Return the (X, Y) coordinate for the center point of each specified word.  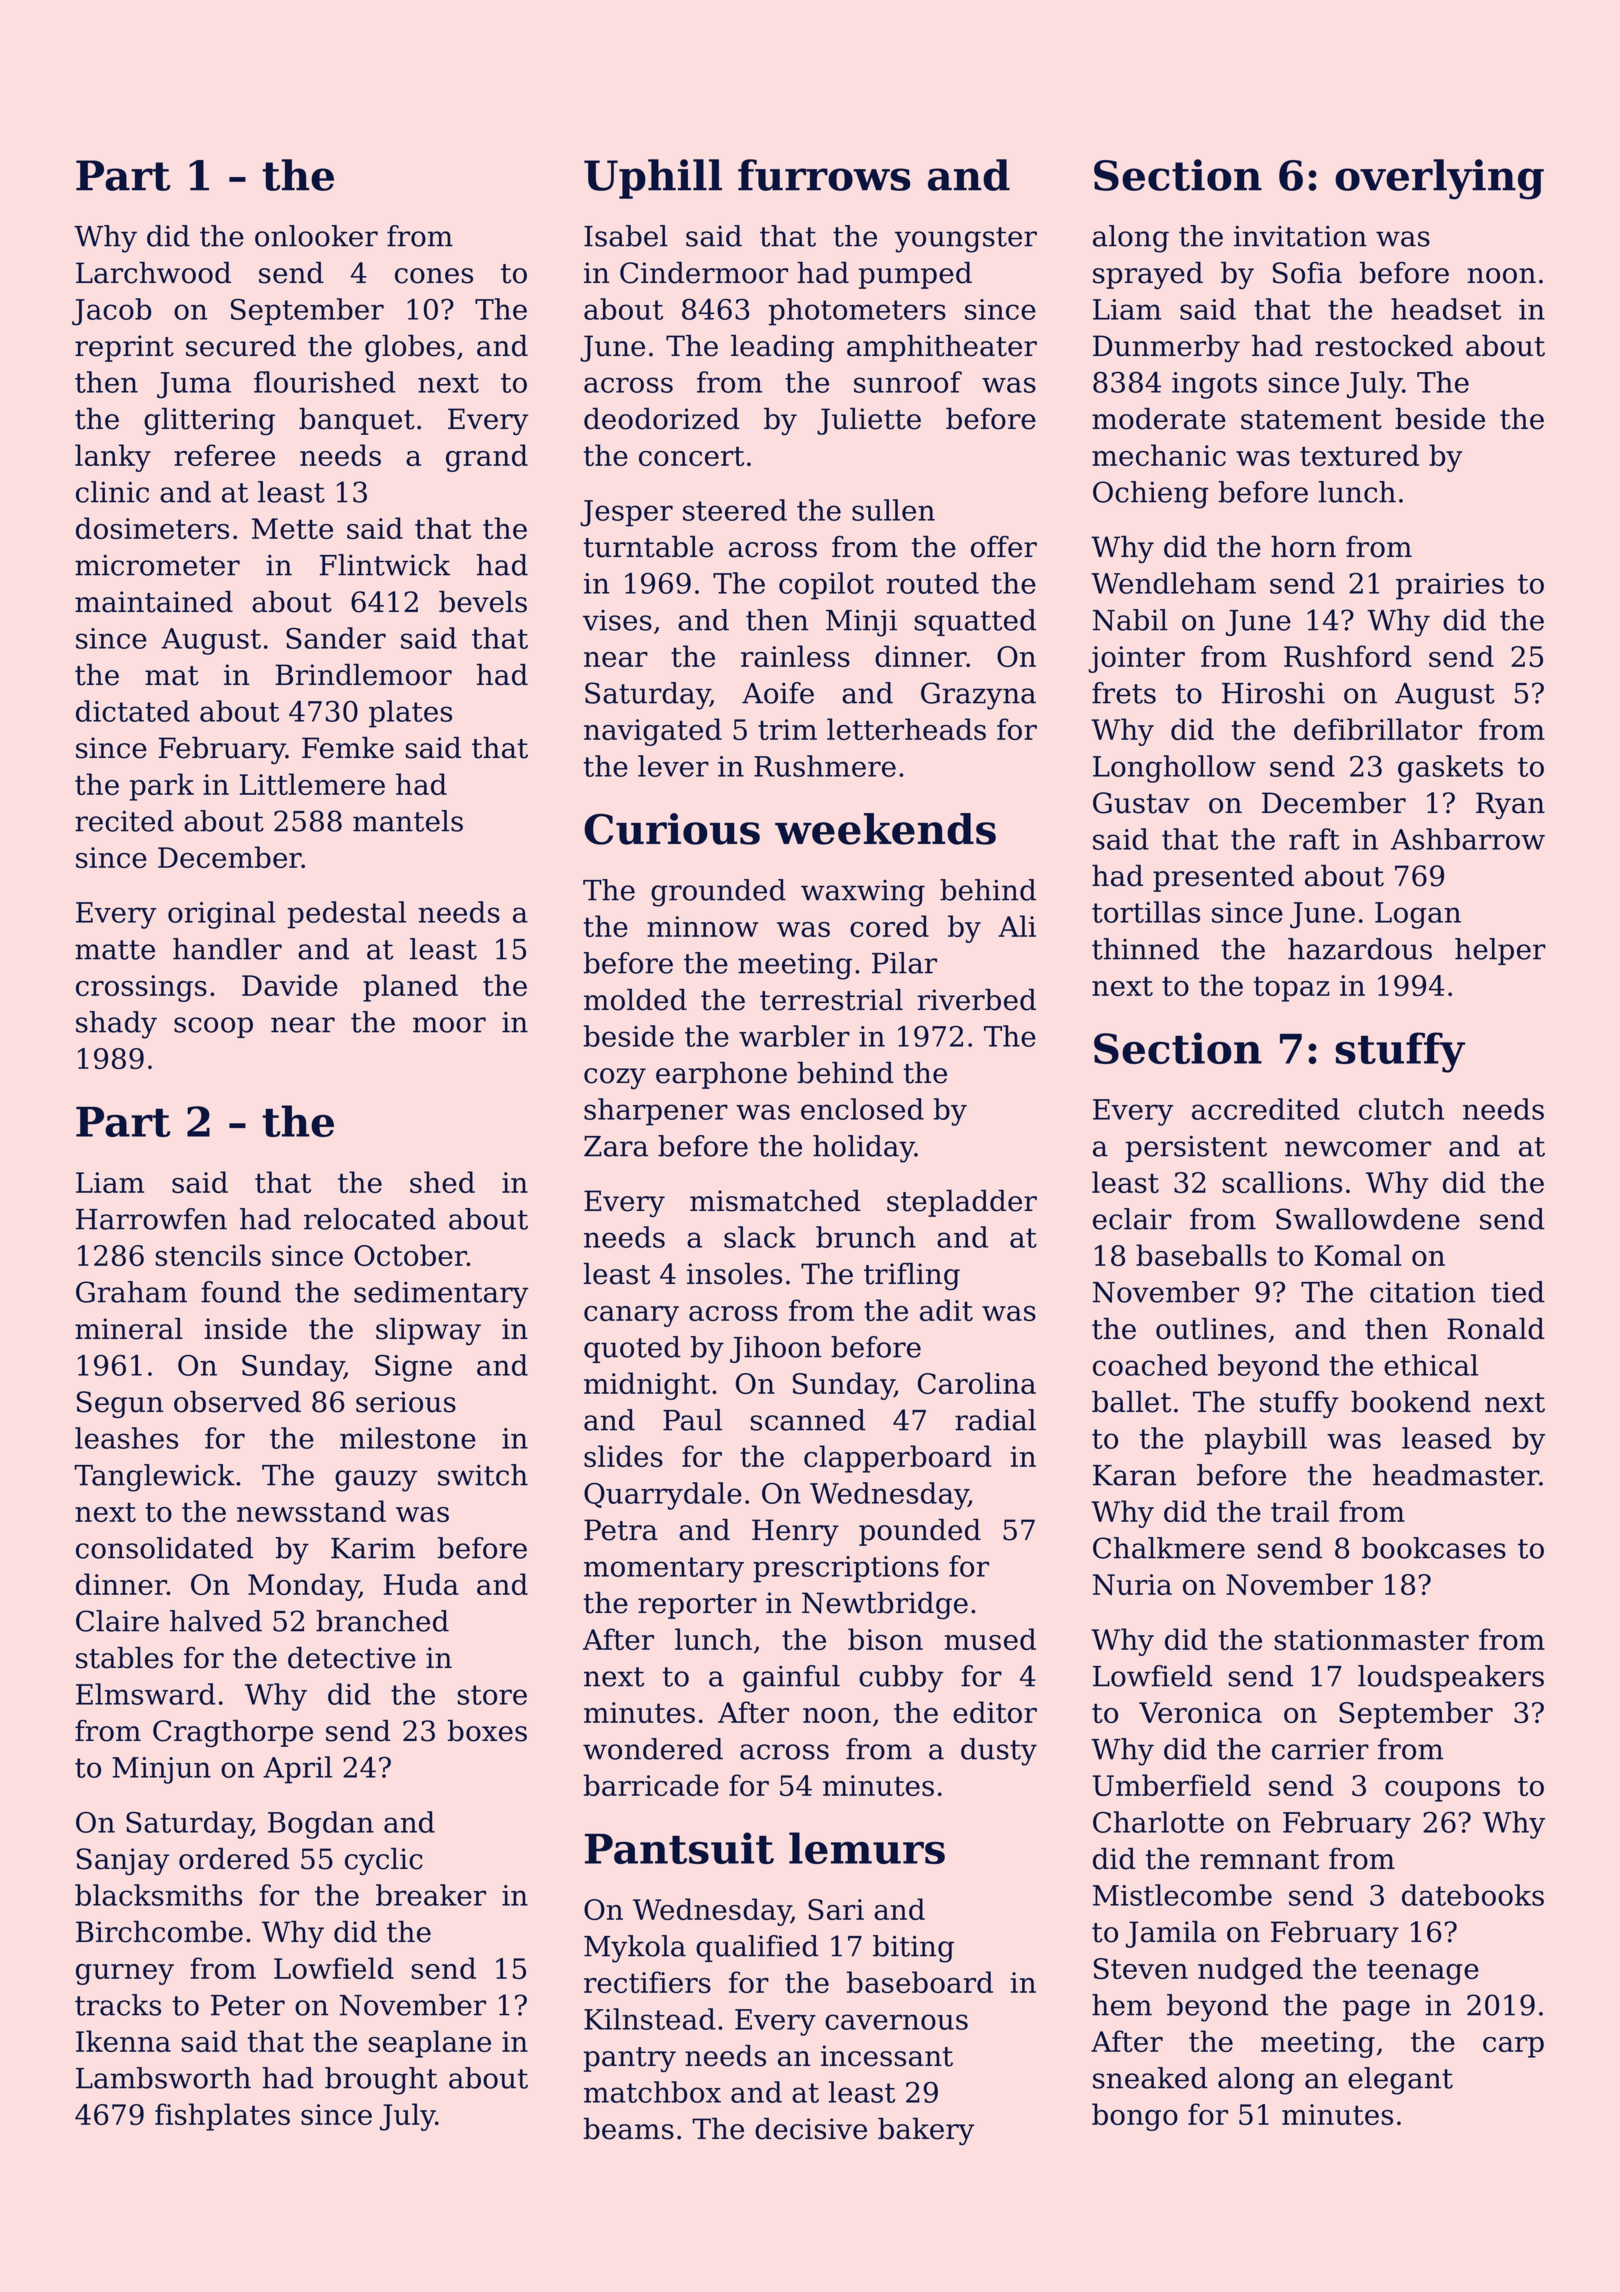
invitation (1300, 236)
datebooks (1473, 1895)
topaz (1291, 989)
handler (227, 949)
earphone (721, 1075)
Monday (303, 1587)
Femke (348, 748)
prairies (1450, 586)
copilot (826, 586)
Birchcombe (159, 1932)
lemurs (867, 1848)
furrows (824, 175)
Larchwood (153, 273)
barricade (651, 1785)
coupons (1442, 1791)
